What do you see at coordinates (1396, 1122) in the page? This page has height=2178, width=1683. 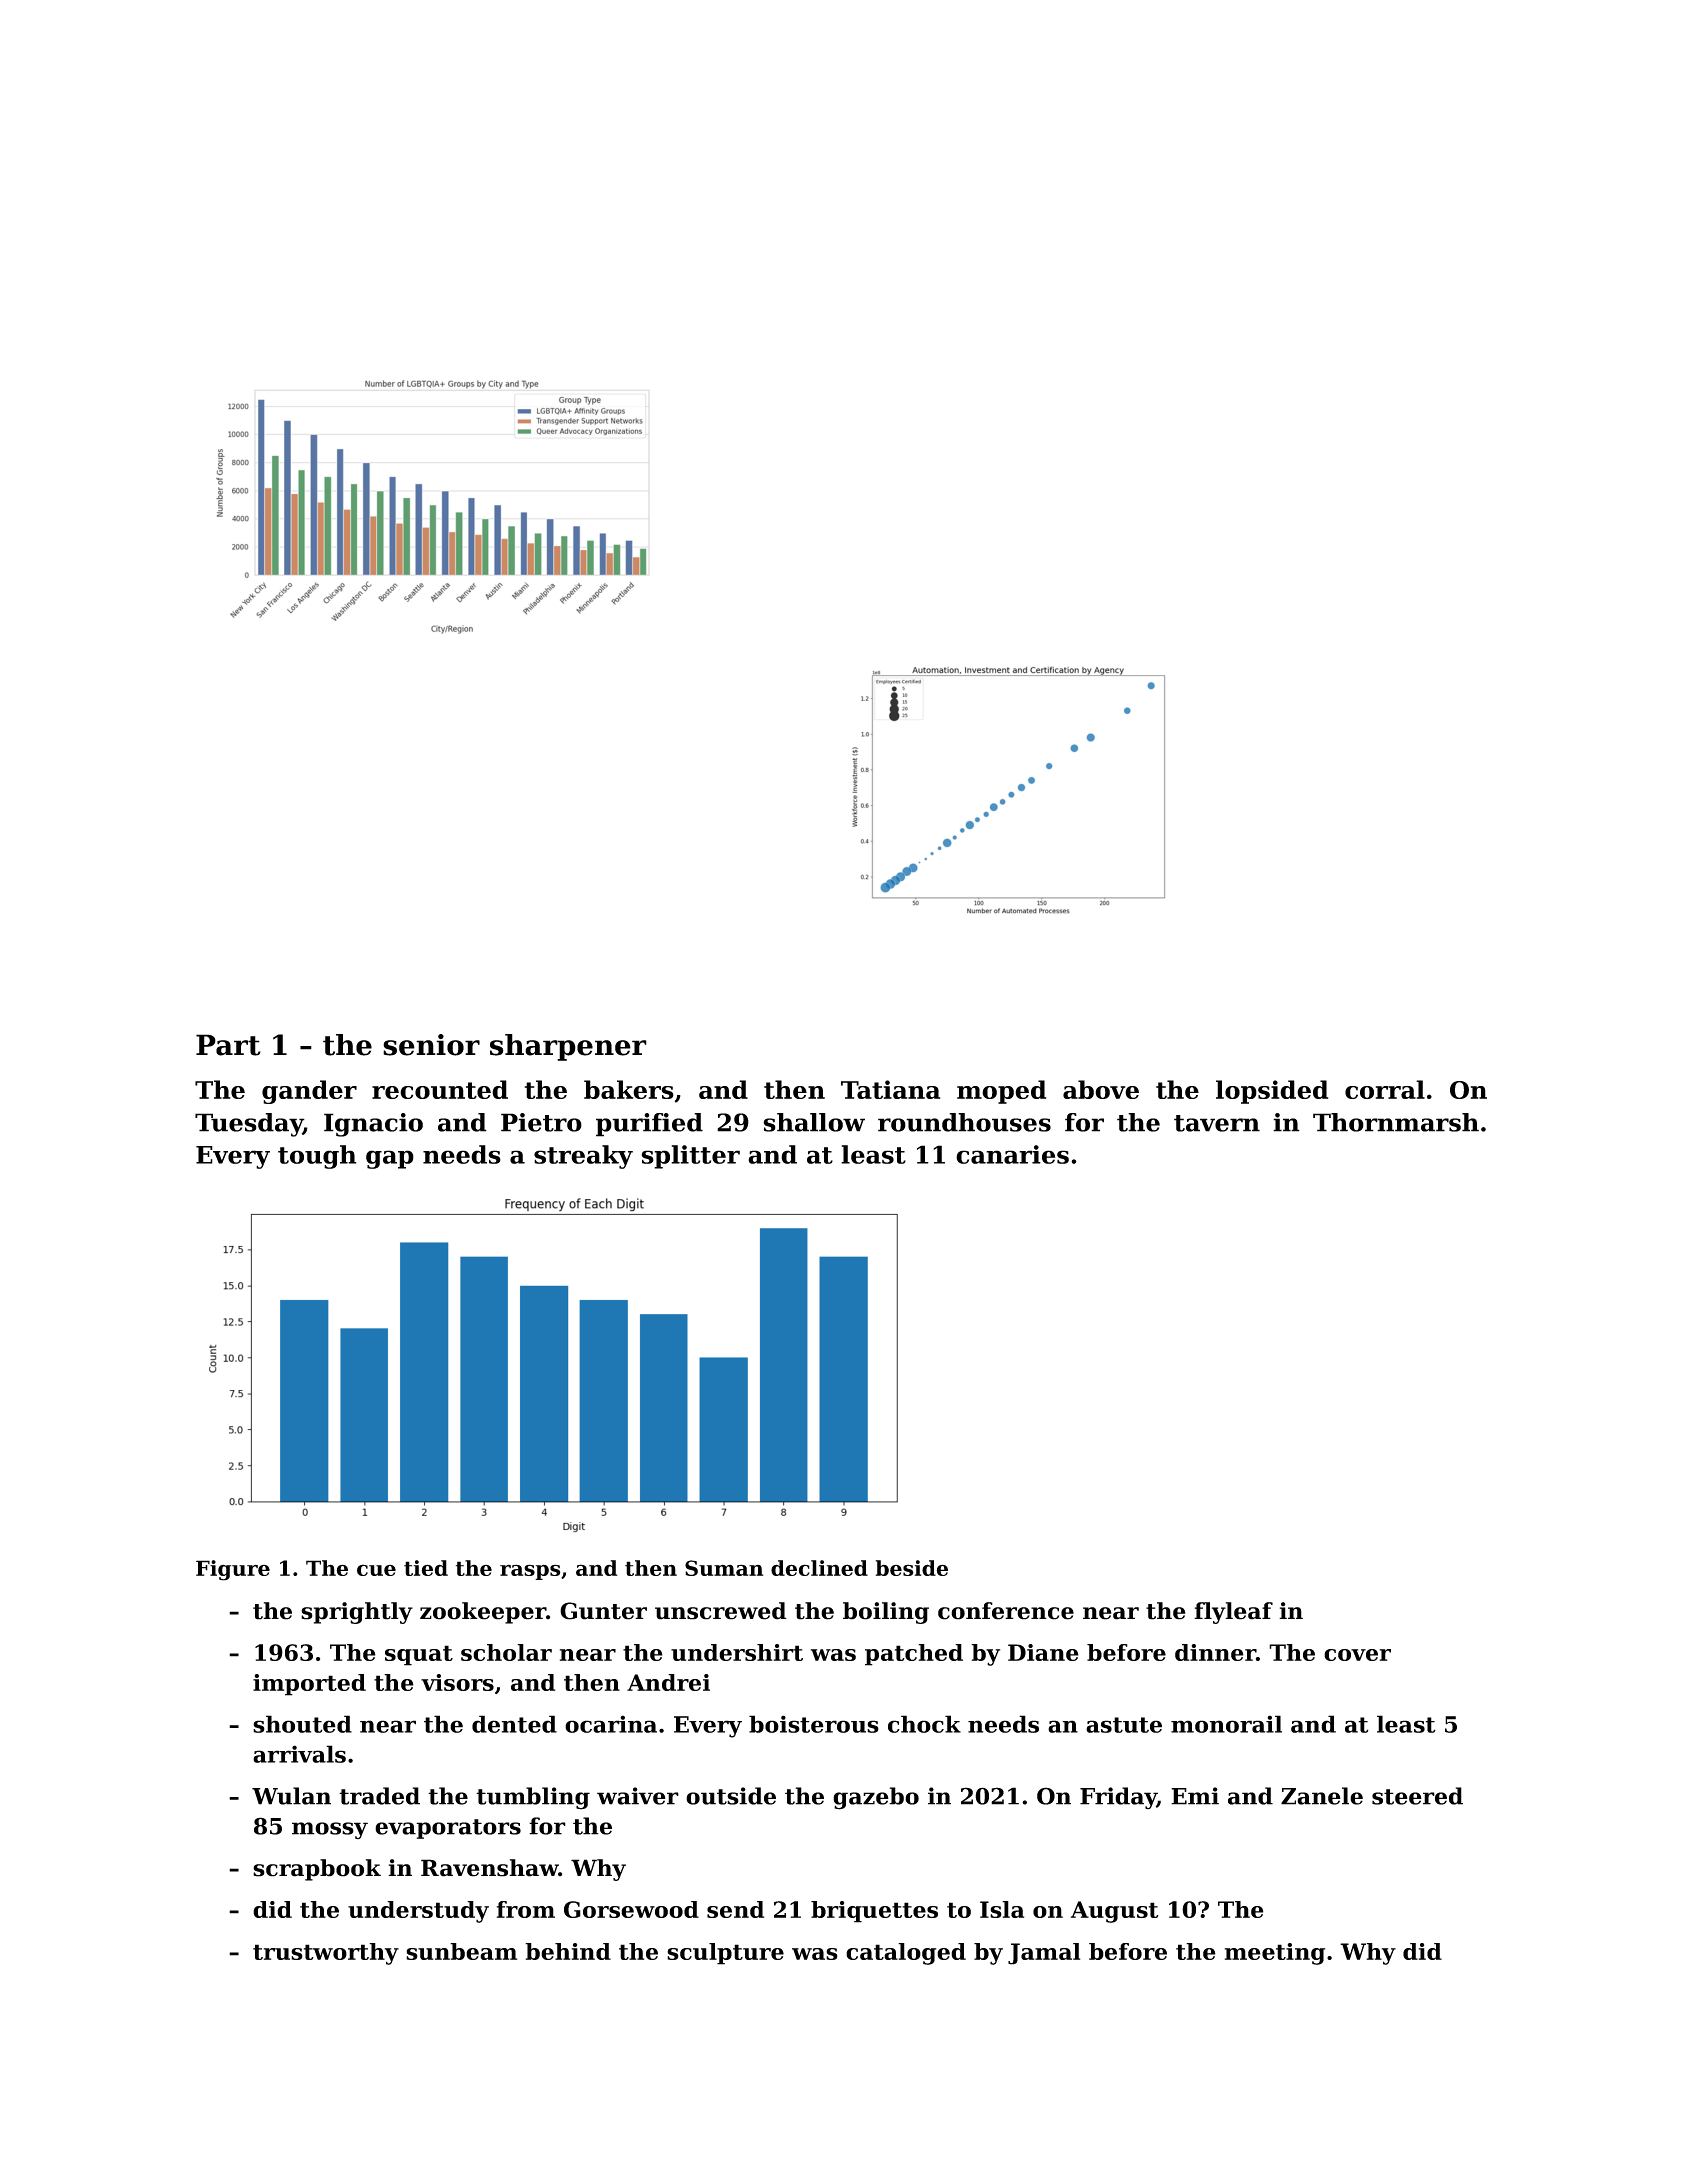 I see `Thornmarsh` at bounding box center [1396, 1122].
